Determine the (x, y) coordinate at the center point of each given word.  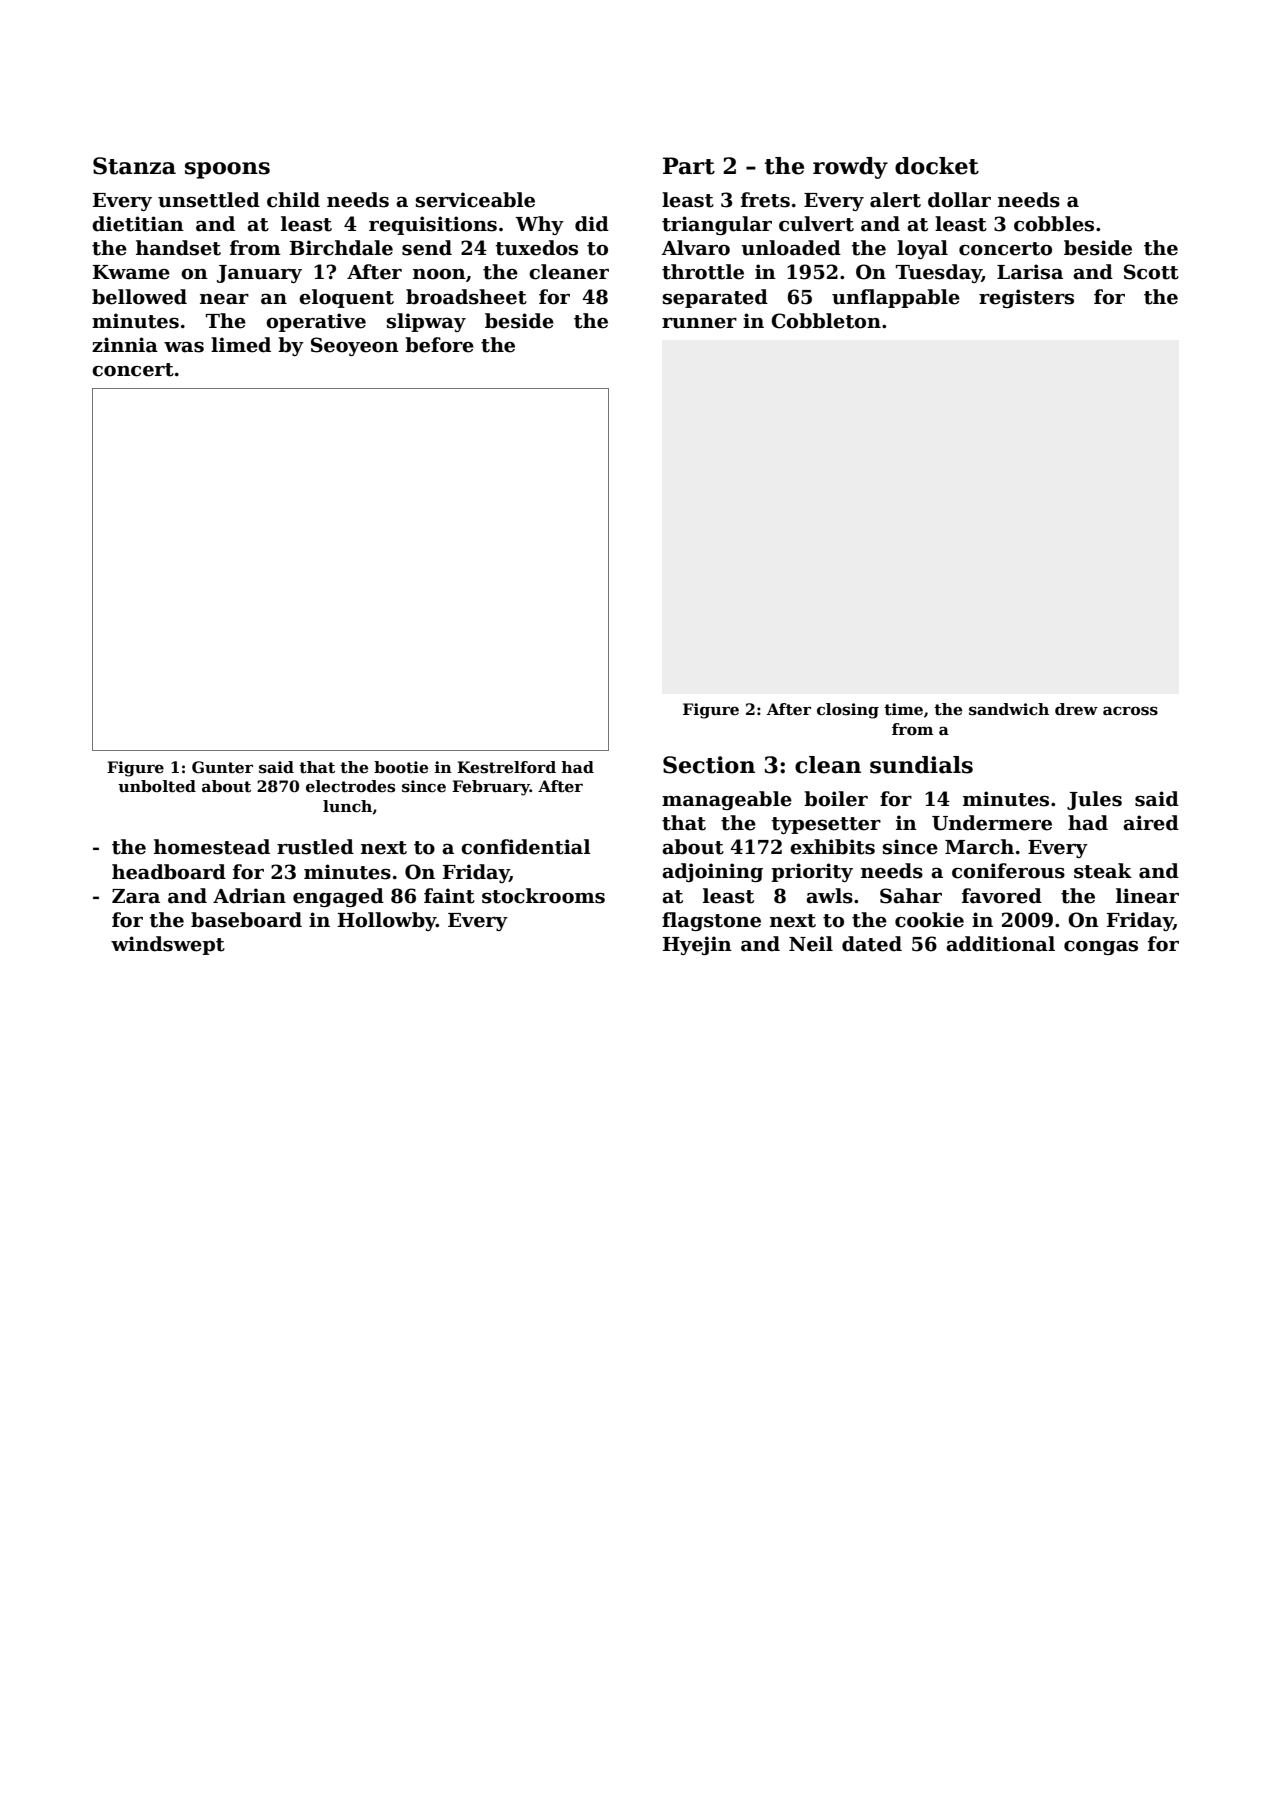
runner (699, 323)
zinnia (125, 345)
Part (689, 166)
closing (848, 711)
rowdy (850, 168)
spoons (227, 170)
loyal (922, 249)
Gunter (222, 767)
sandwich (1009, 709)
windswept (168, 945)
